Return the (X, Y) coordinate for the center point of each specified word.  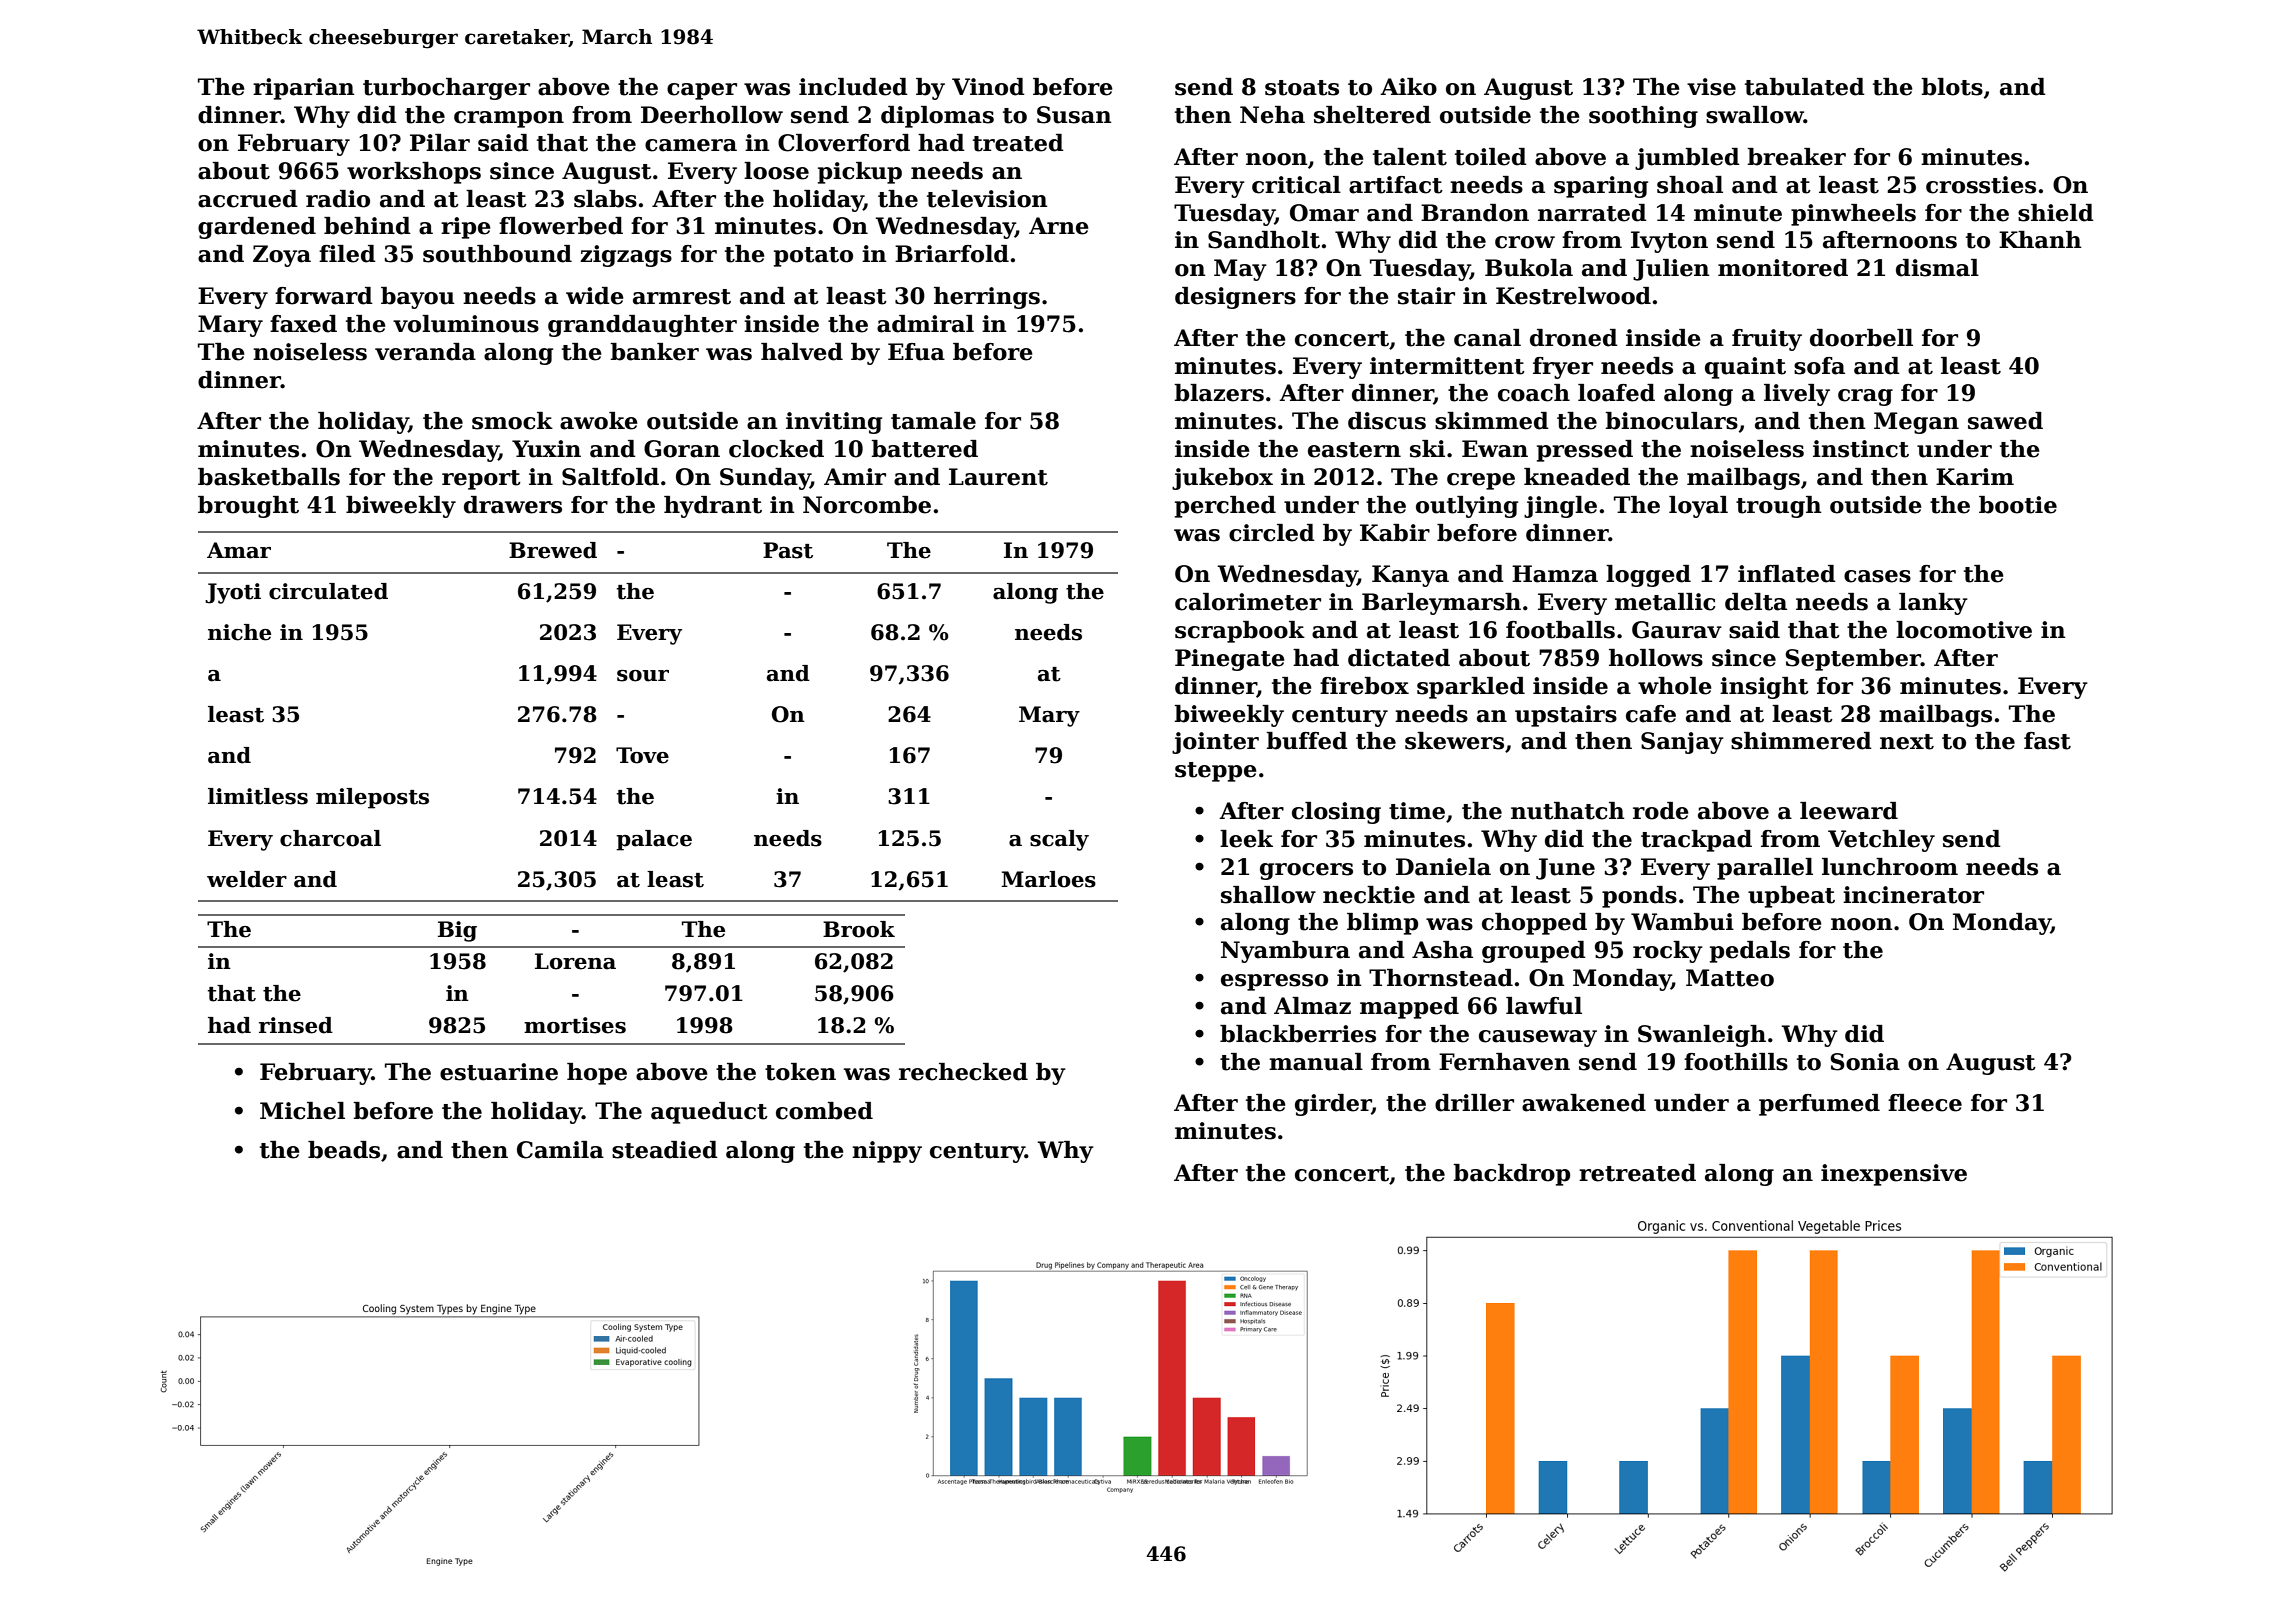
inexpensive (1894, 1175)
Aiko (1408, 87)
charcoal (330, 838)
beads (344, 1150)
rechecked (963, 1072)
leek (1246, 839)
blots (1952, 87)
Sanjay (1682, 743)
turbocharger (446, 89)
